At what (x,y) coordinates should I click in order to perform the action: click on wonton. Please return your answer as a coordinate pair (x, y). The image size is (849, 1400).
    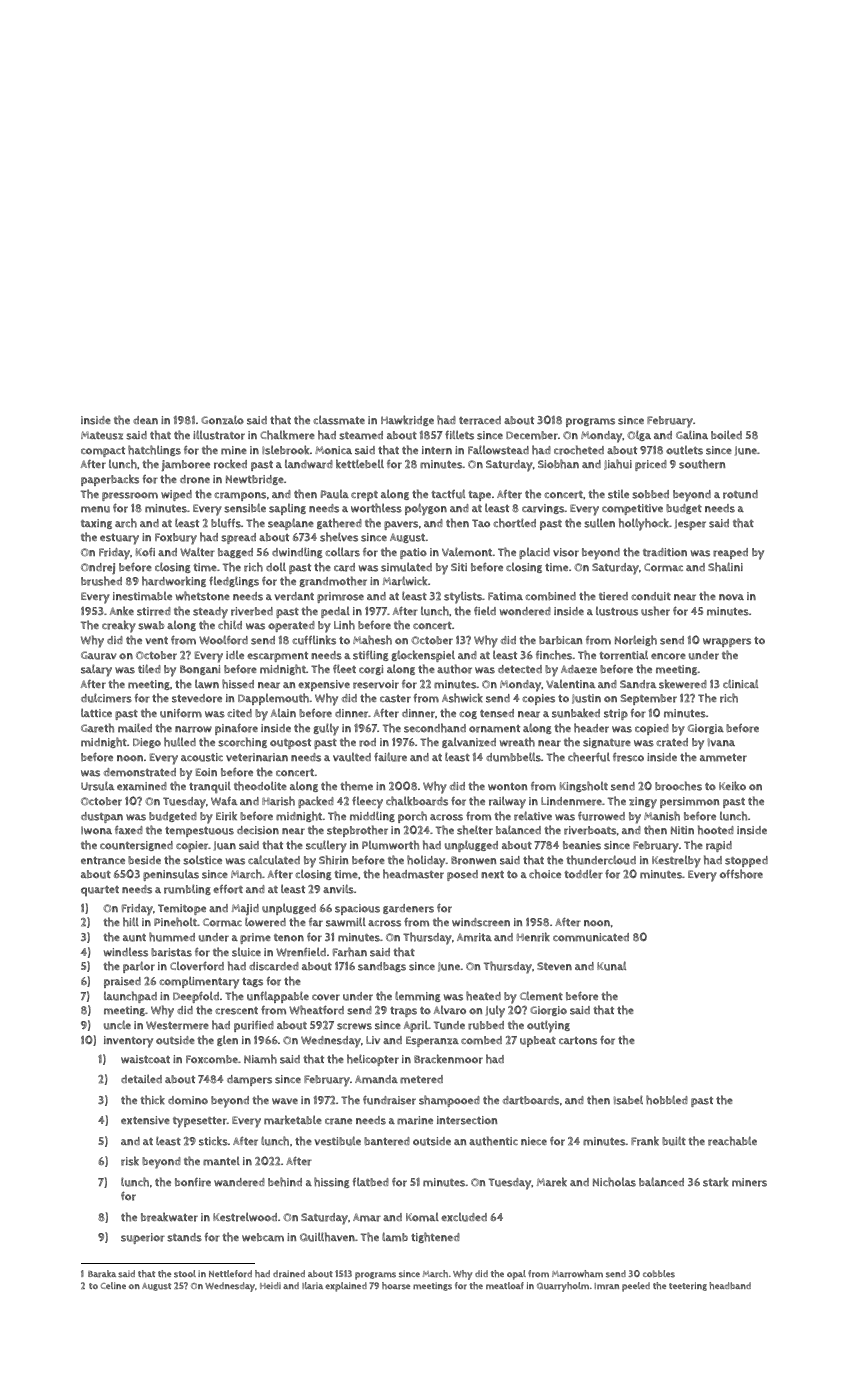
    Looking at the image, I should click on (507, 787).
